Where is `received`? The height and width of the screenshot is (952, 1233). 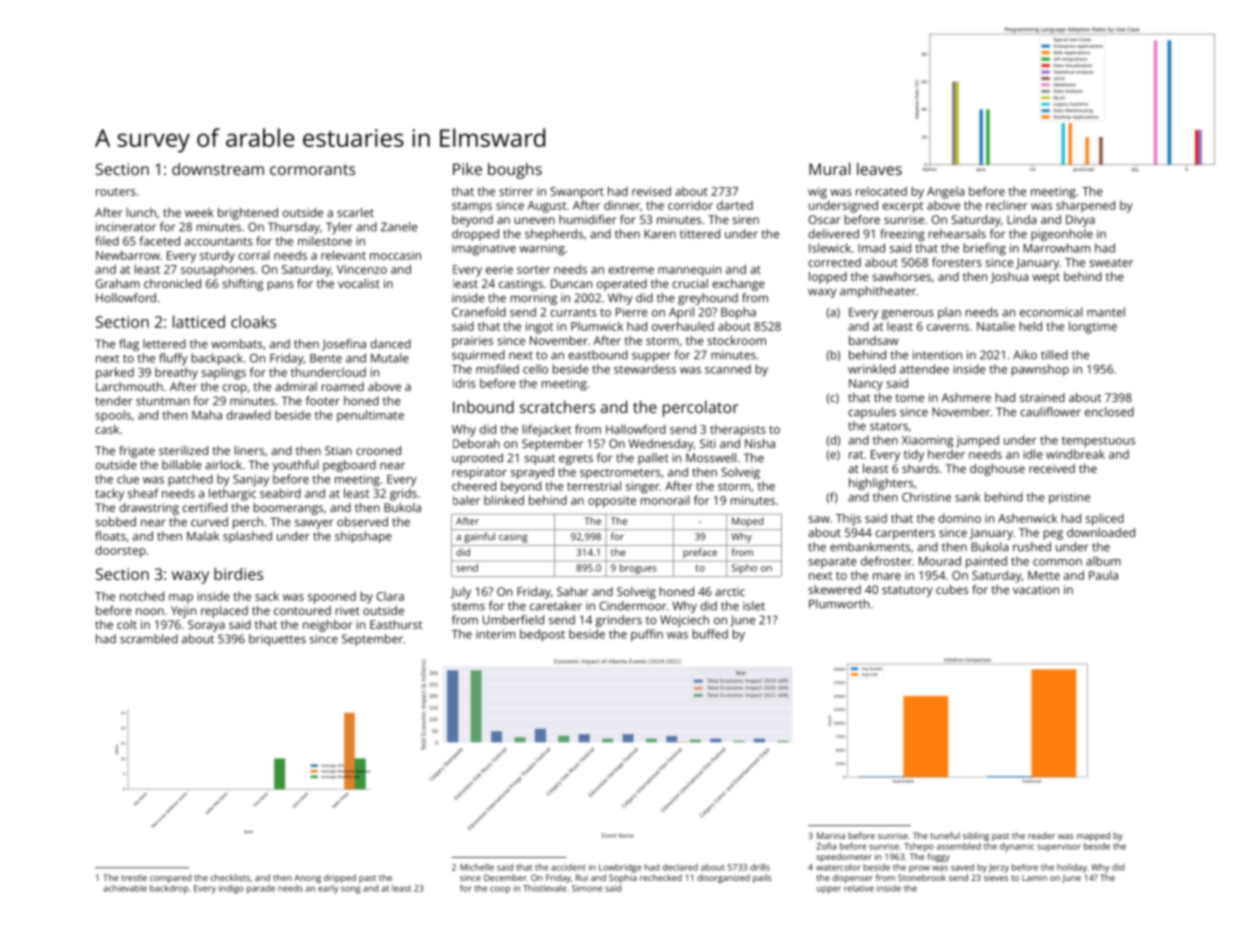 received is located at coordinates (1052, 468).
